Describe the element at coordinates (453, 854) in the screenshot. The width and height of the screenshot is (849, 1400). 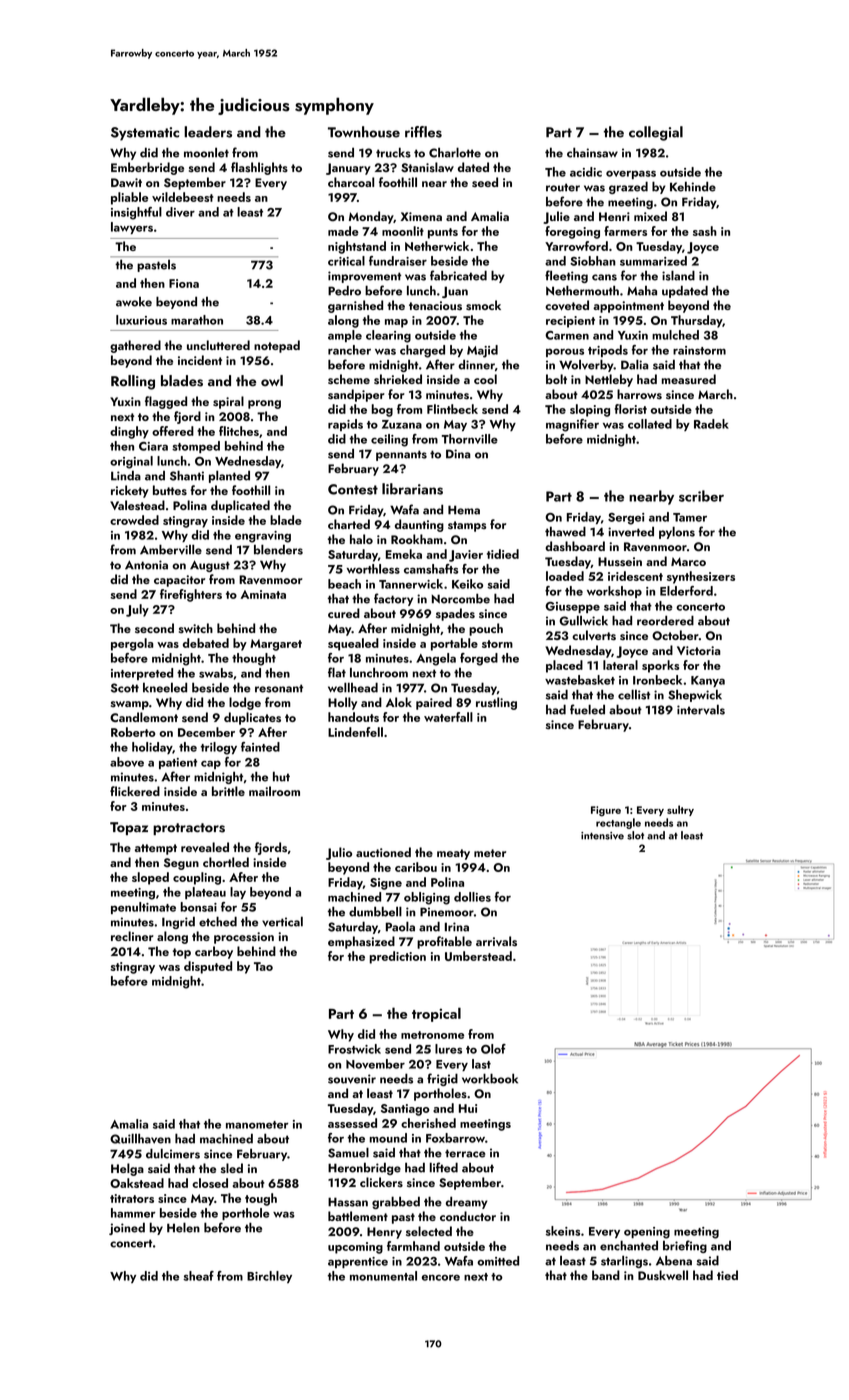
I see `meaty` at that location.
